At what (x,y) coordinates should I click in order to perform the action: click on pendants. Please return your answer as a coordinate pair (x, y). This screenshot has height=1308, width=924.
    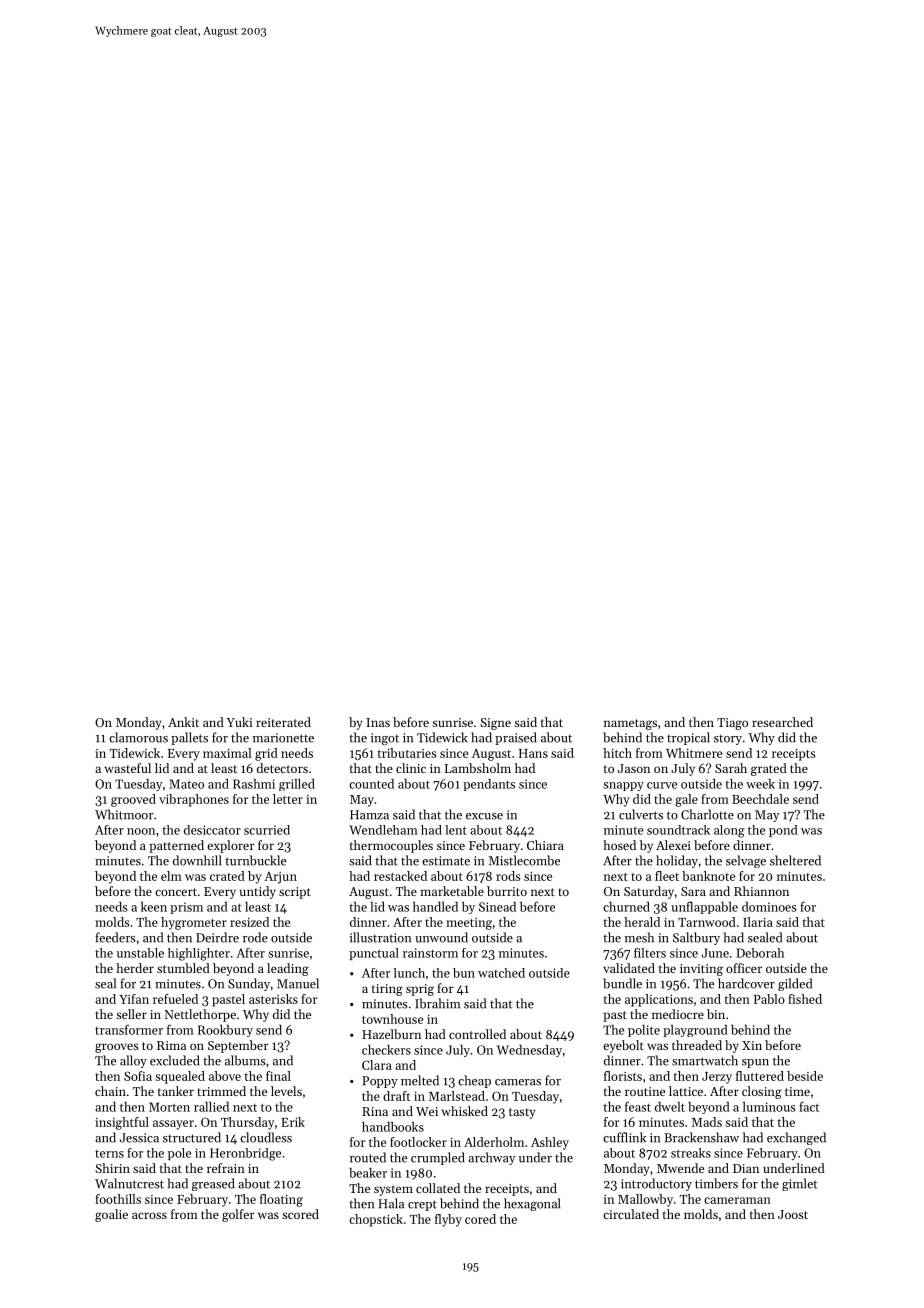
    Looking at the image, I should click on (489, 785).
